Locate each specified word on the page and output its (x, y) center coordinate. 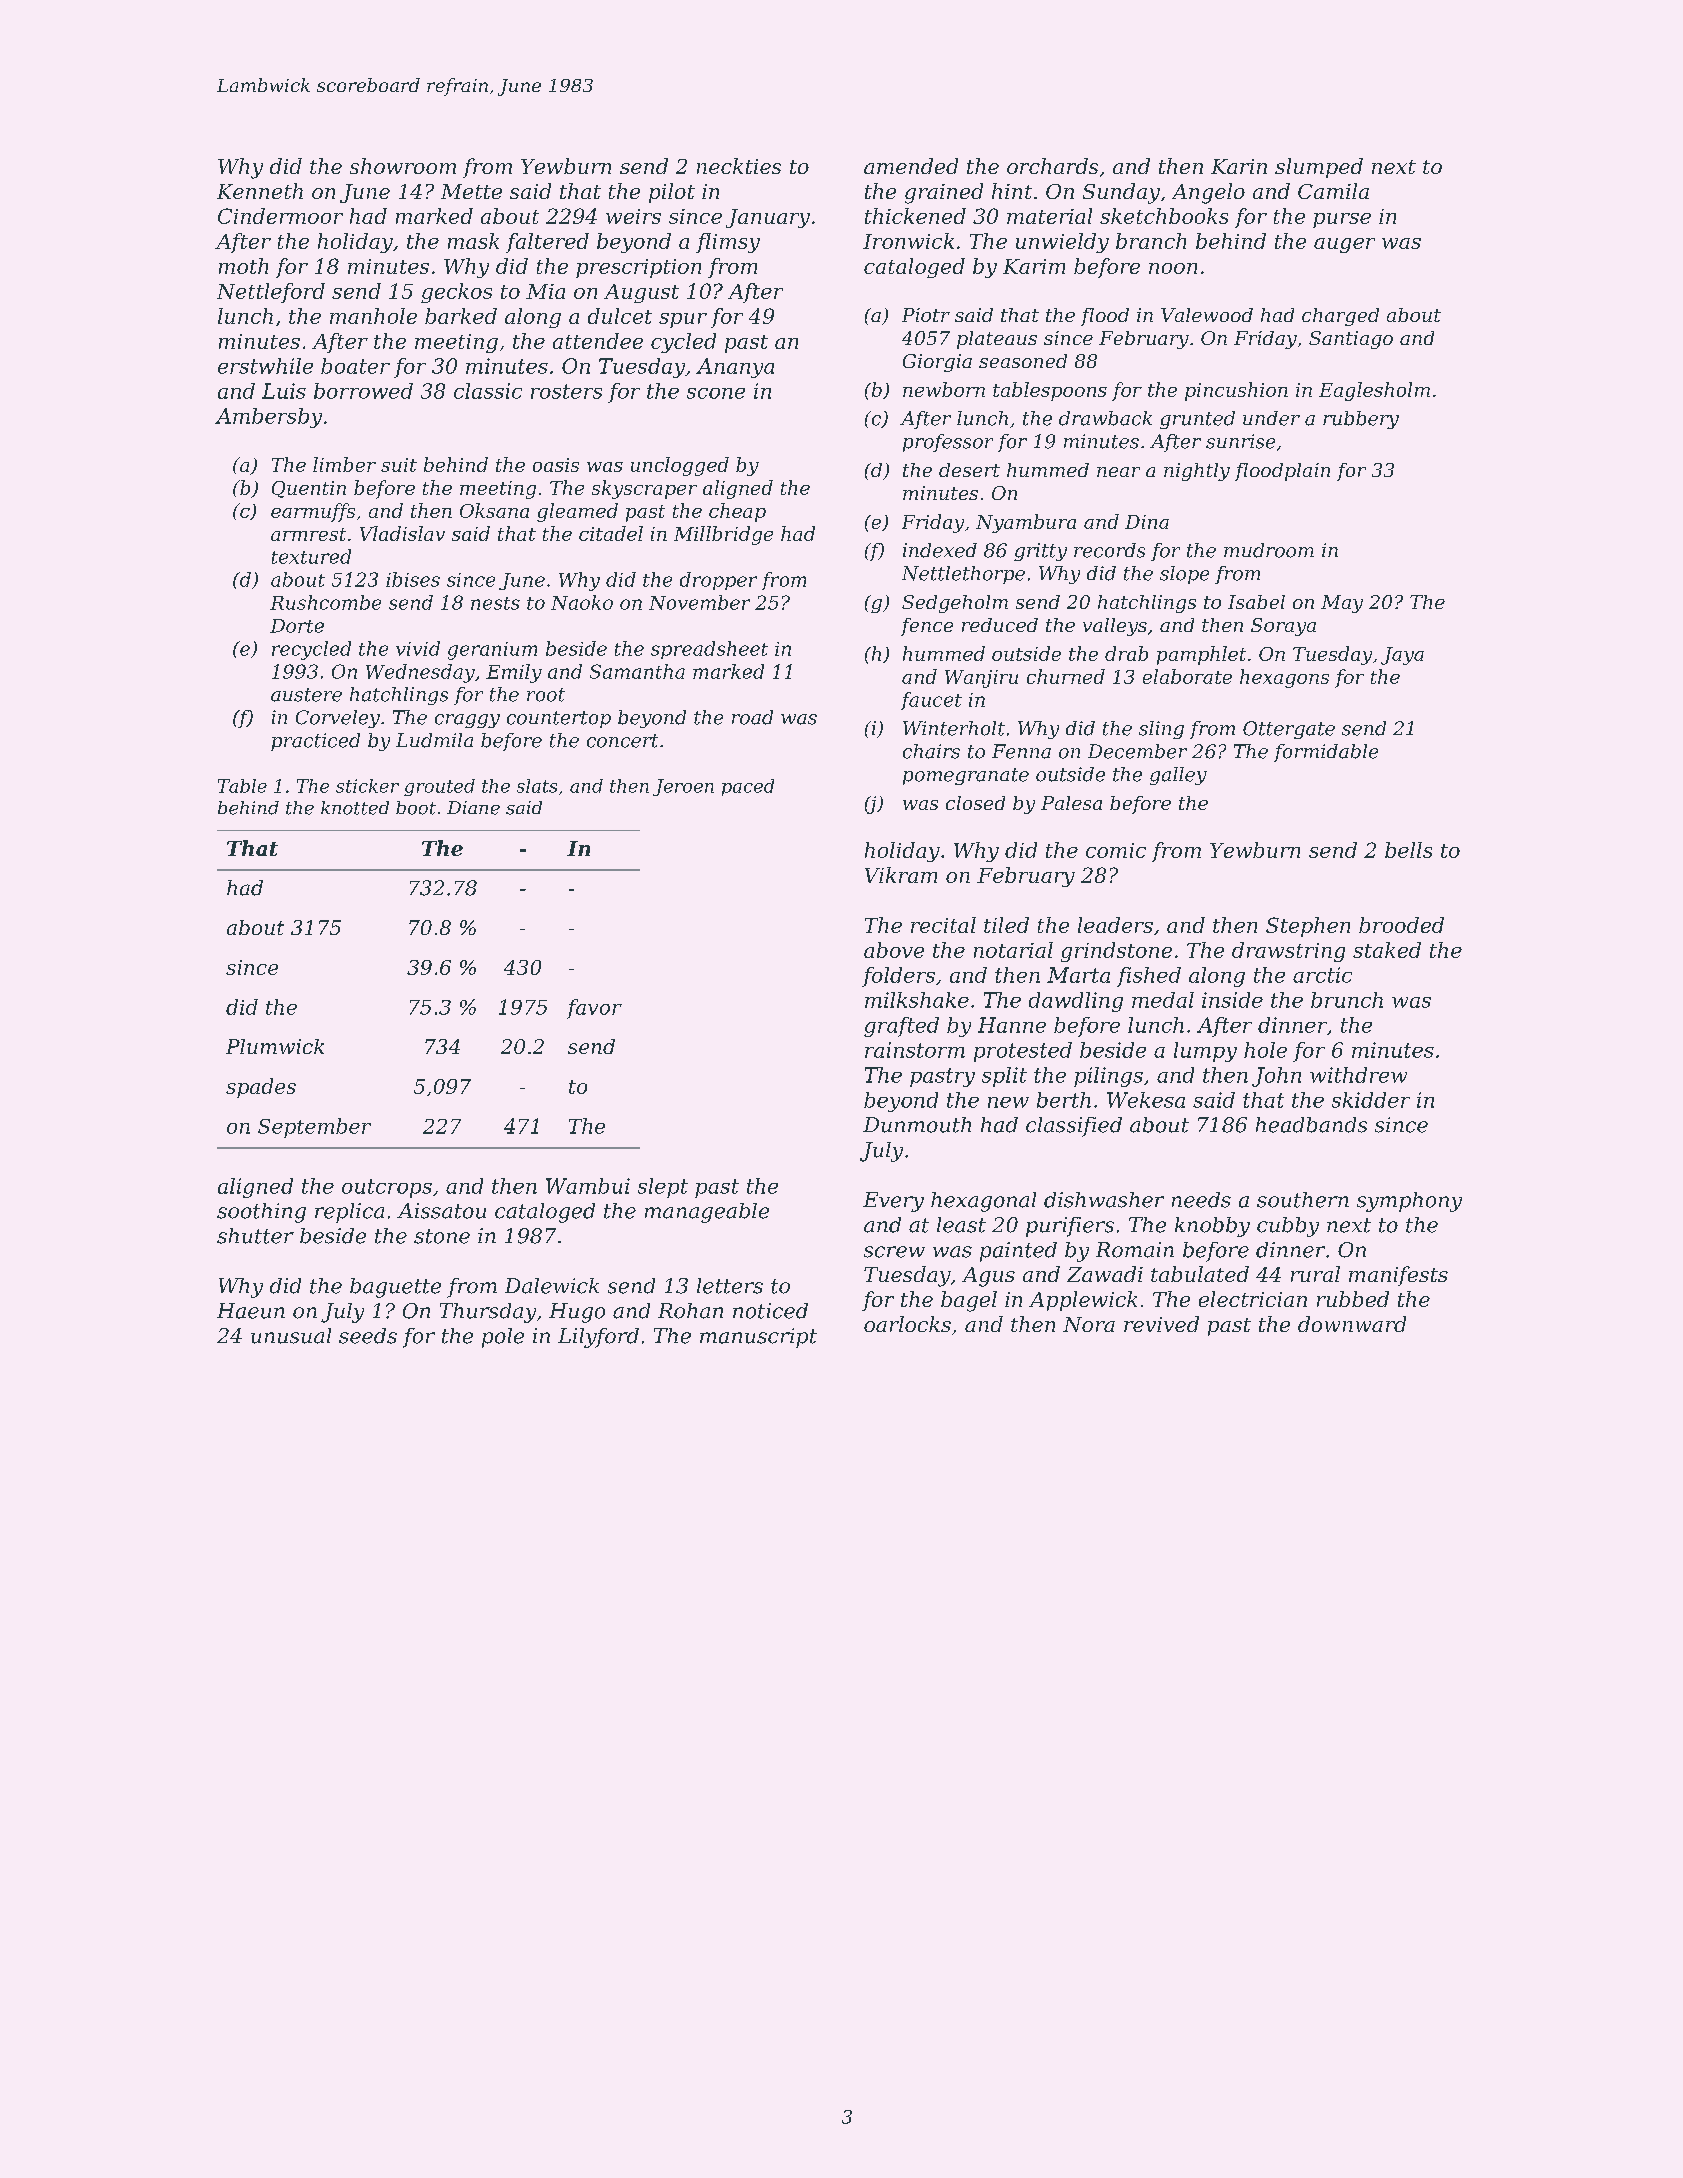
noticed (770, 1311)
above (894, 950)
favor (594, 1009)
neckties (739, 166)
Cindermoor (280, 216)
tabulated (1200, 1274)
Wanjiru (981, 679)
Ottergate (1289, 730)
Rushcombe (325, 602)
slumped (1319, 168)
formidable (1326, 753)
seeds (368, 1336)
